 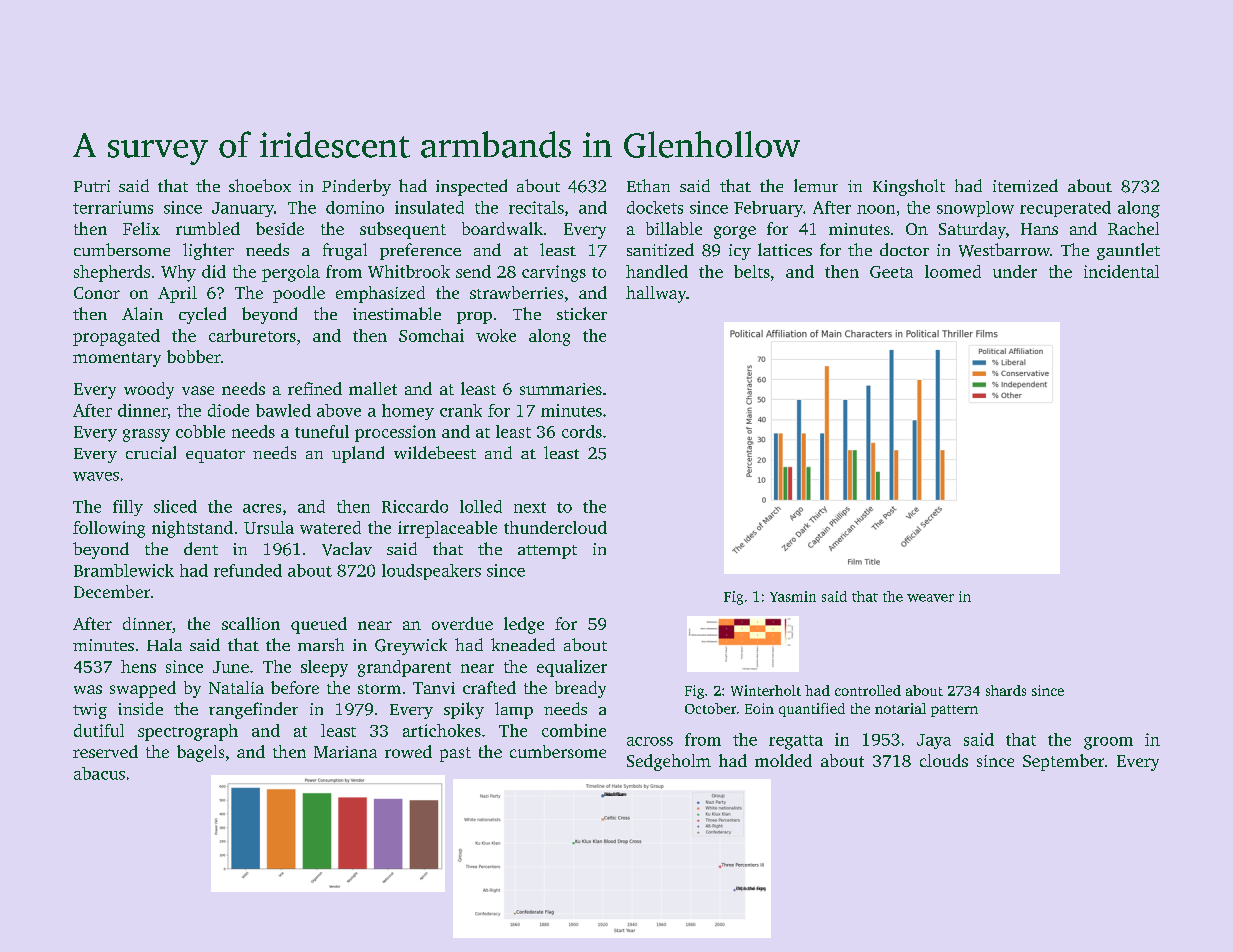 I want to click on kneaded, so click(x=523, y=644).
